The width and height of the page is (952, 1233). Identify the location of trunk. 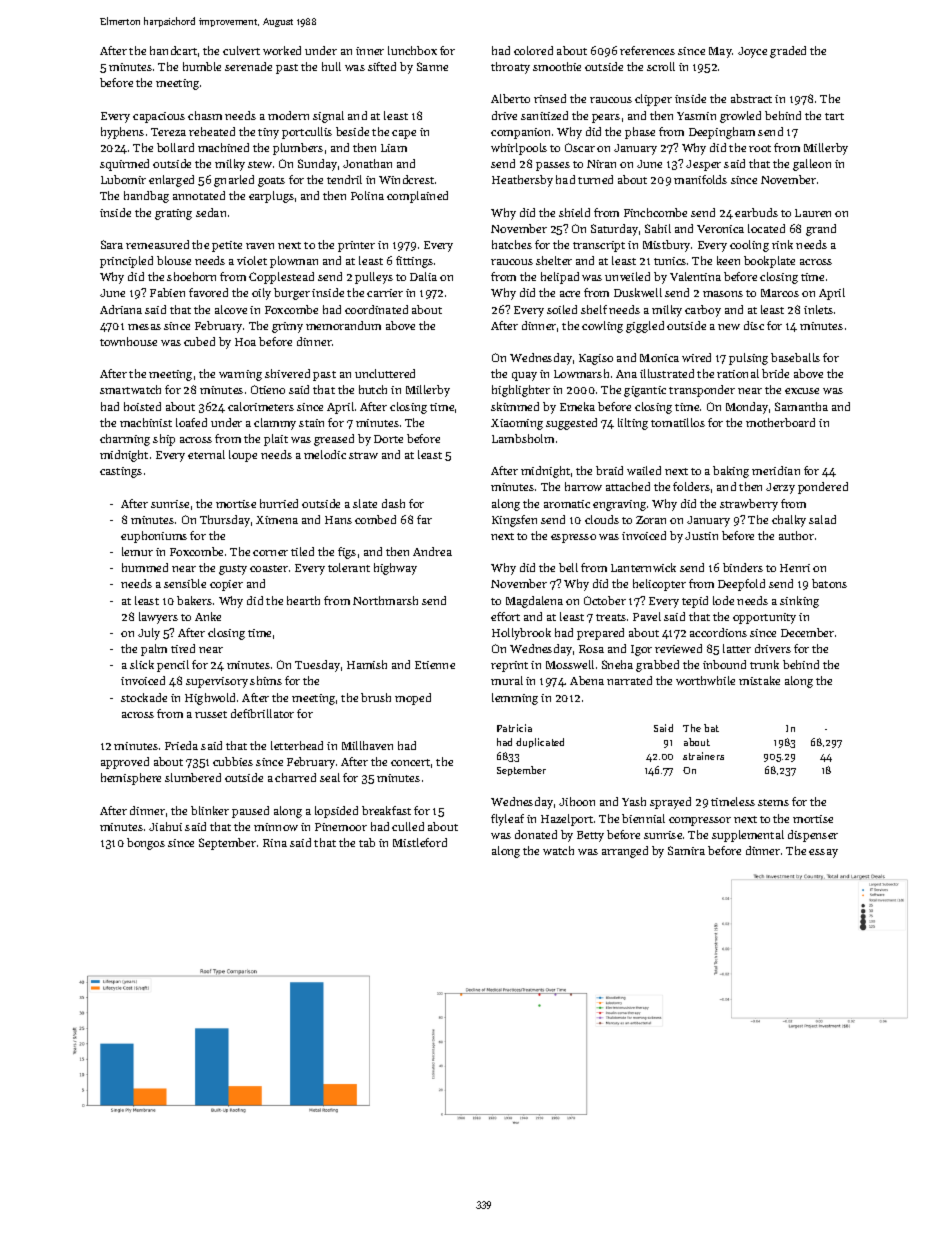
(764, 664).
